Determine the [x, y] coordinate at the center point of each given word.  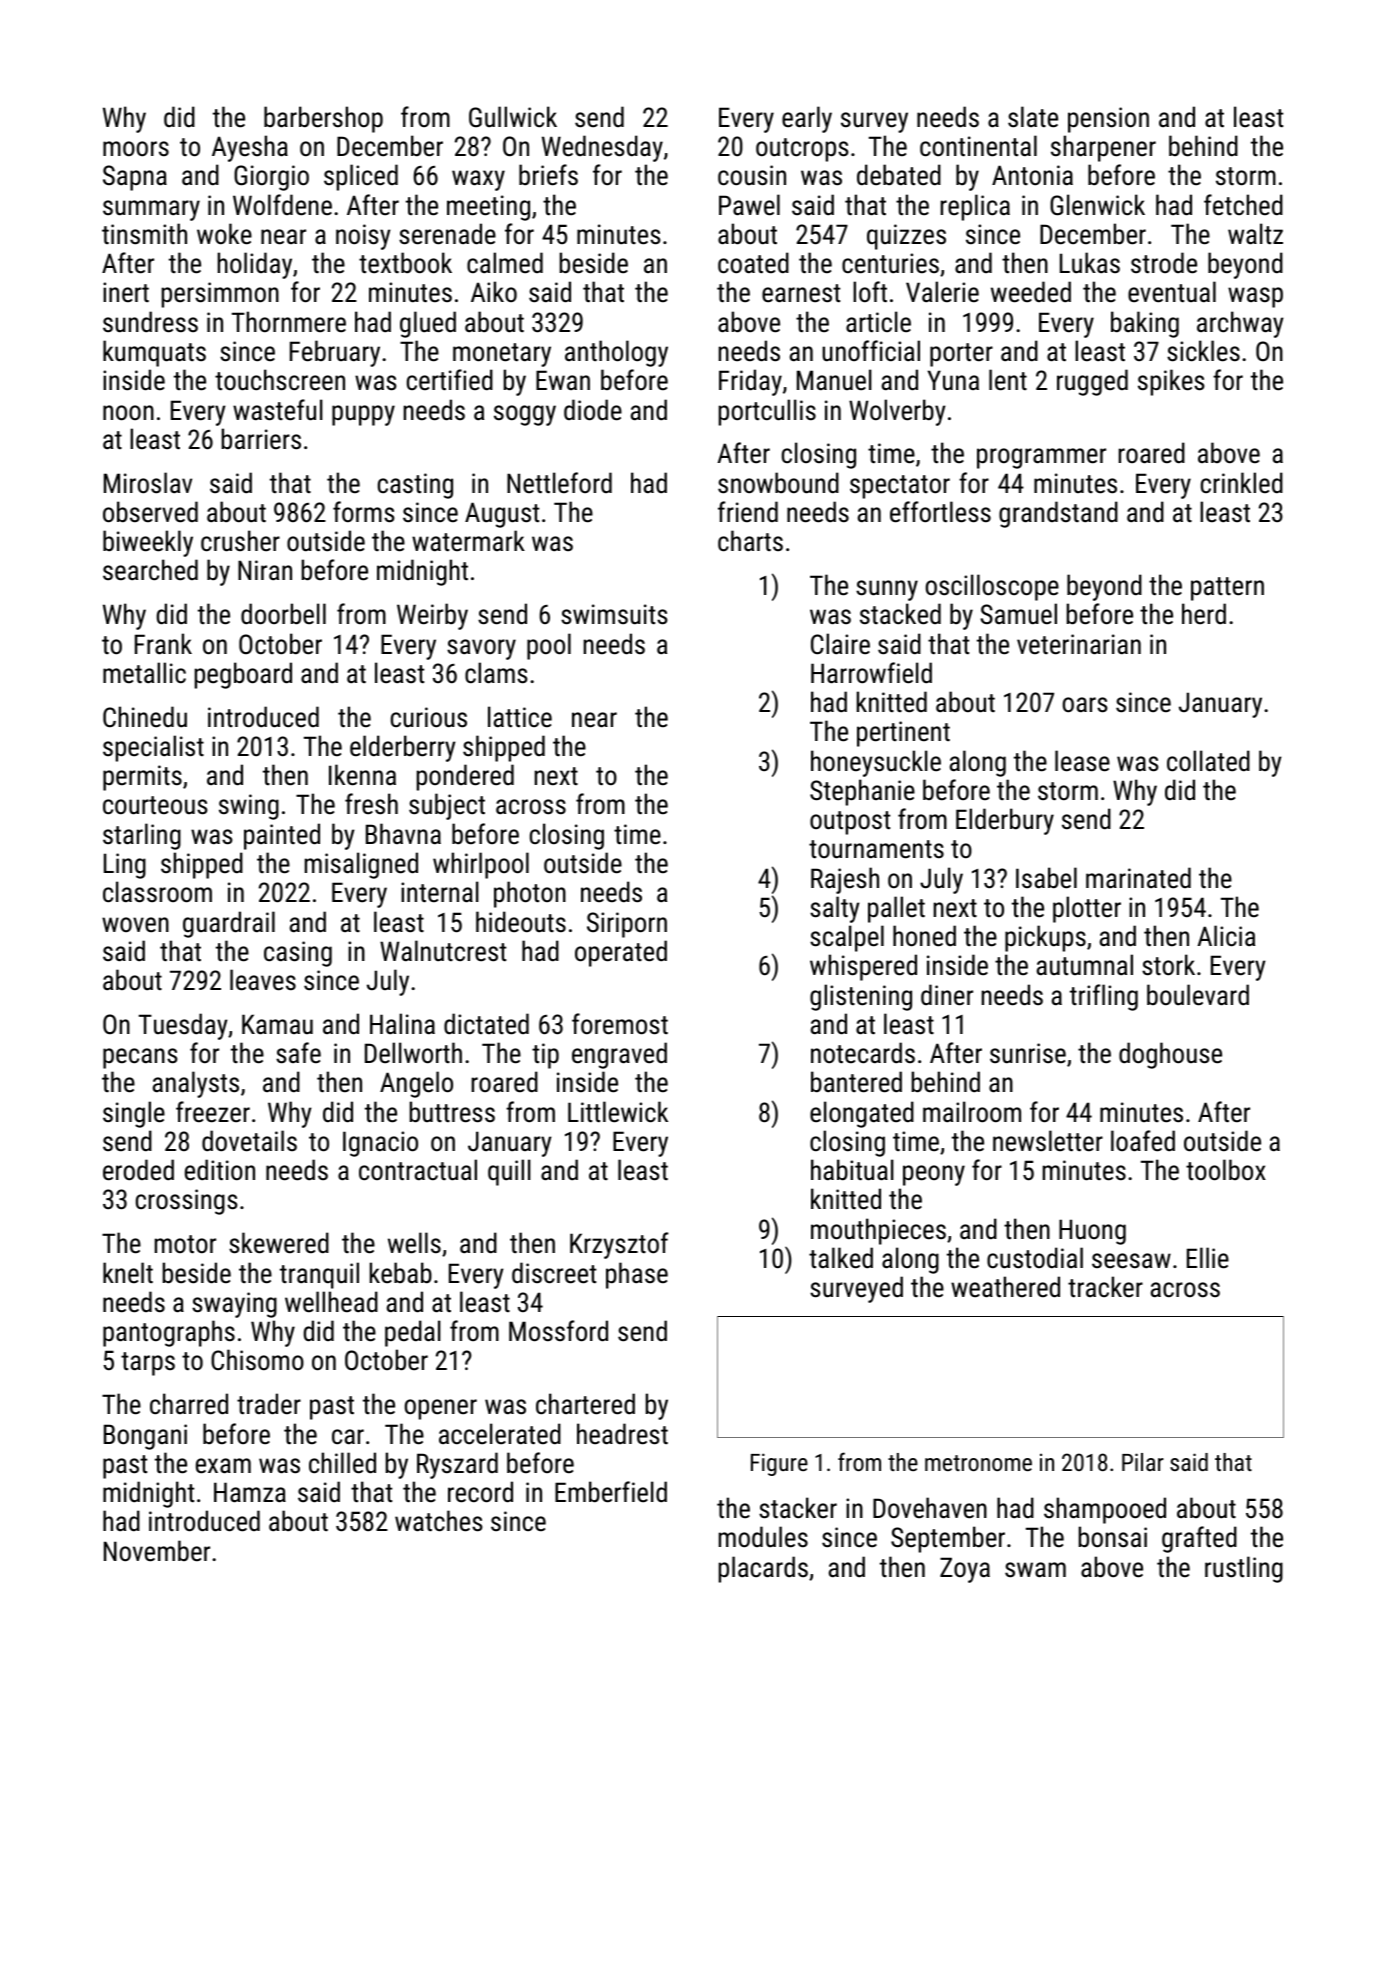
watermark [468, 541]
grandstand [1058, 514]
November [157, 1551]
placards [763, 1569]
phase [637, 1275]
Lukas [1090, 263]
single [134, 1114]
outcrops [802, 150]
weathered [1005, 1287]
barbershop [323, 119]
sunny [887, 590]
